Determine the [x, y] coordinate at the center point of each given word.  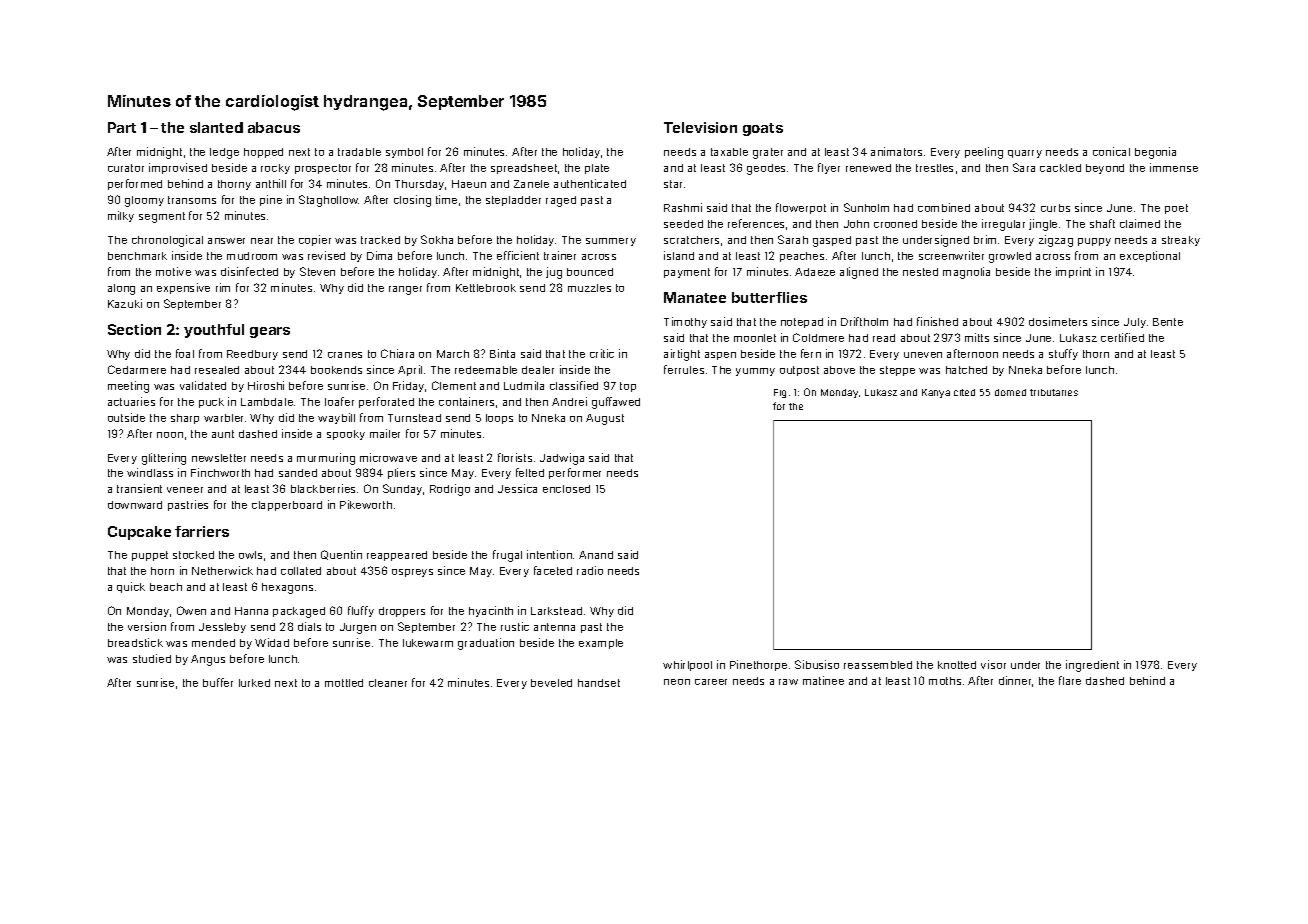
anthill [271, 183]
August [605, 419]
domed [1010, 392]
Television [700, 127]
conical [1111, 151]
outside [126, 417]
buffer [218, 682]
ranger [405, 290]
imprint [1073, 272]
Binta [502, 353]
